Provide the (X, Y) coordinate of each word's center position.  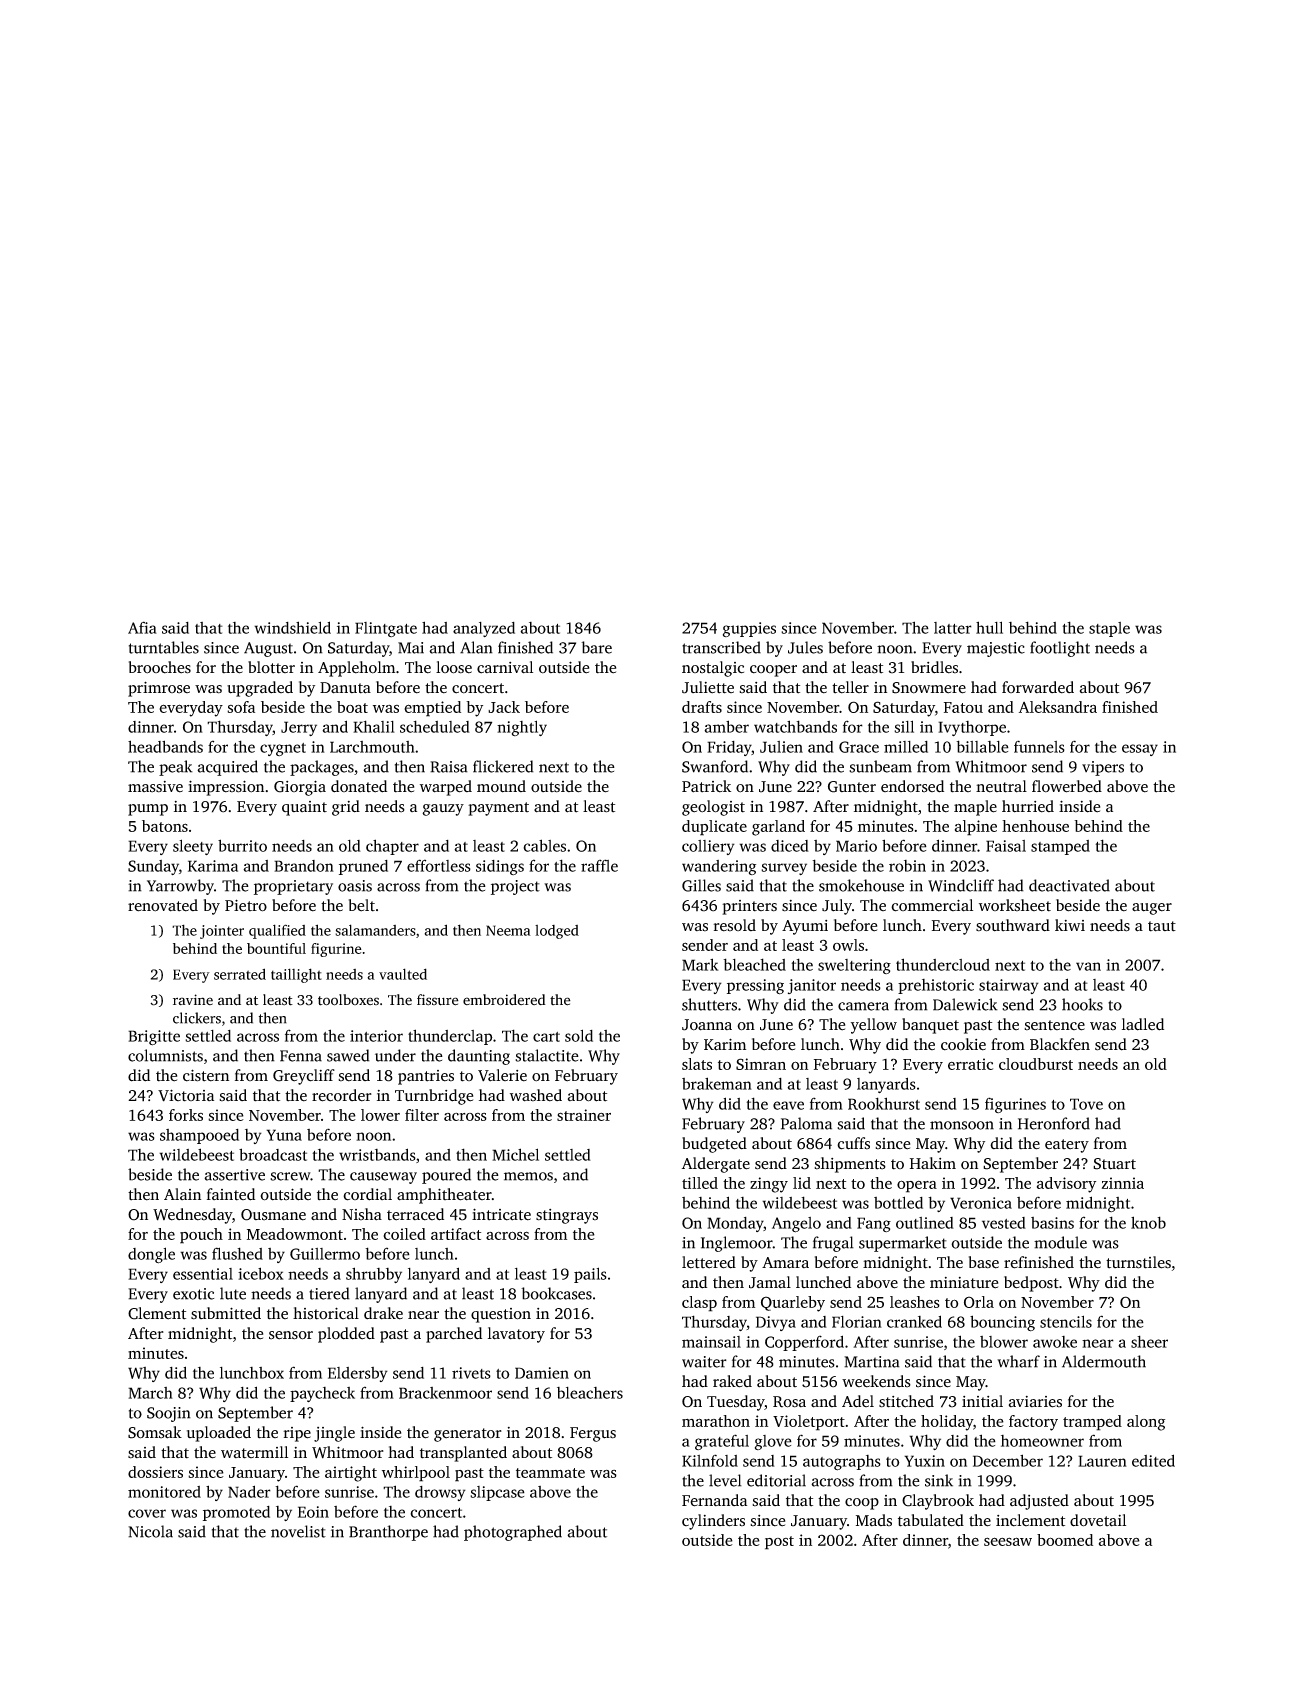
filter (422, 1115)
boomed (1065, 1540)
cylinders (713, 1522)
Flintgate (386, 629)
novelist (298, 1531)
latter (953, 628)
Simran (761, 1064)
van (1088, 966)
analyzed (484, 629)
